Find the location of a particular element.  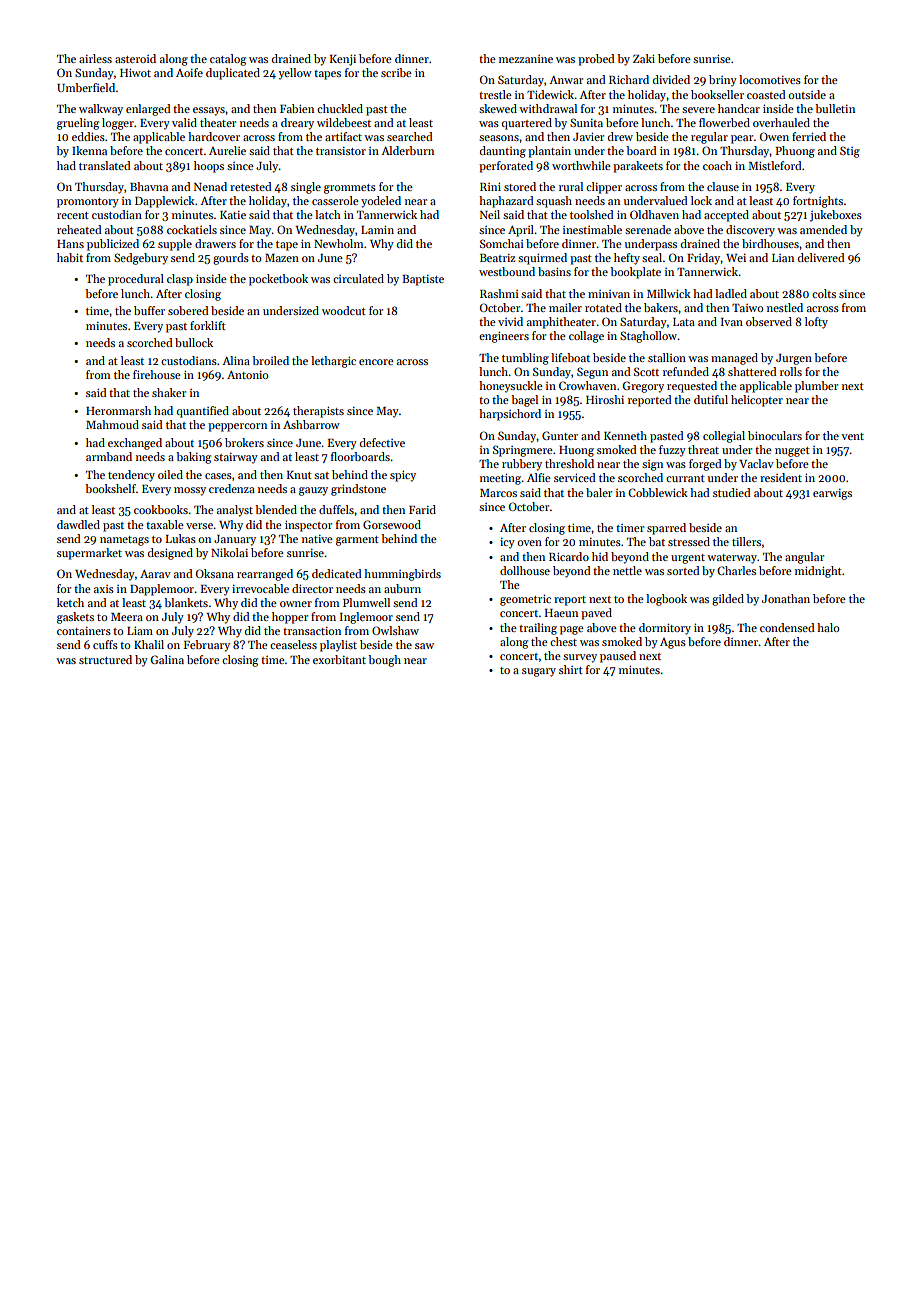

searched is located at coordinates (410, 136).
